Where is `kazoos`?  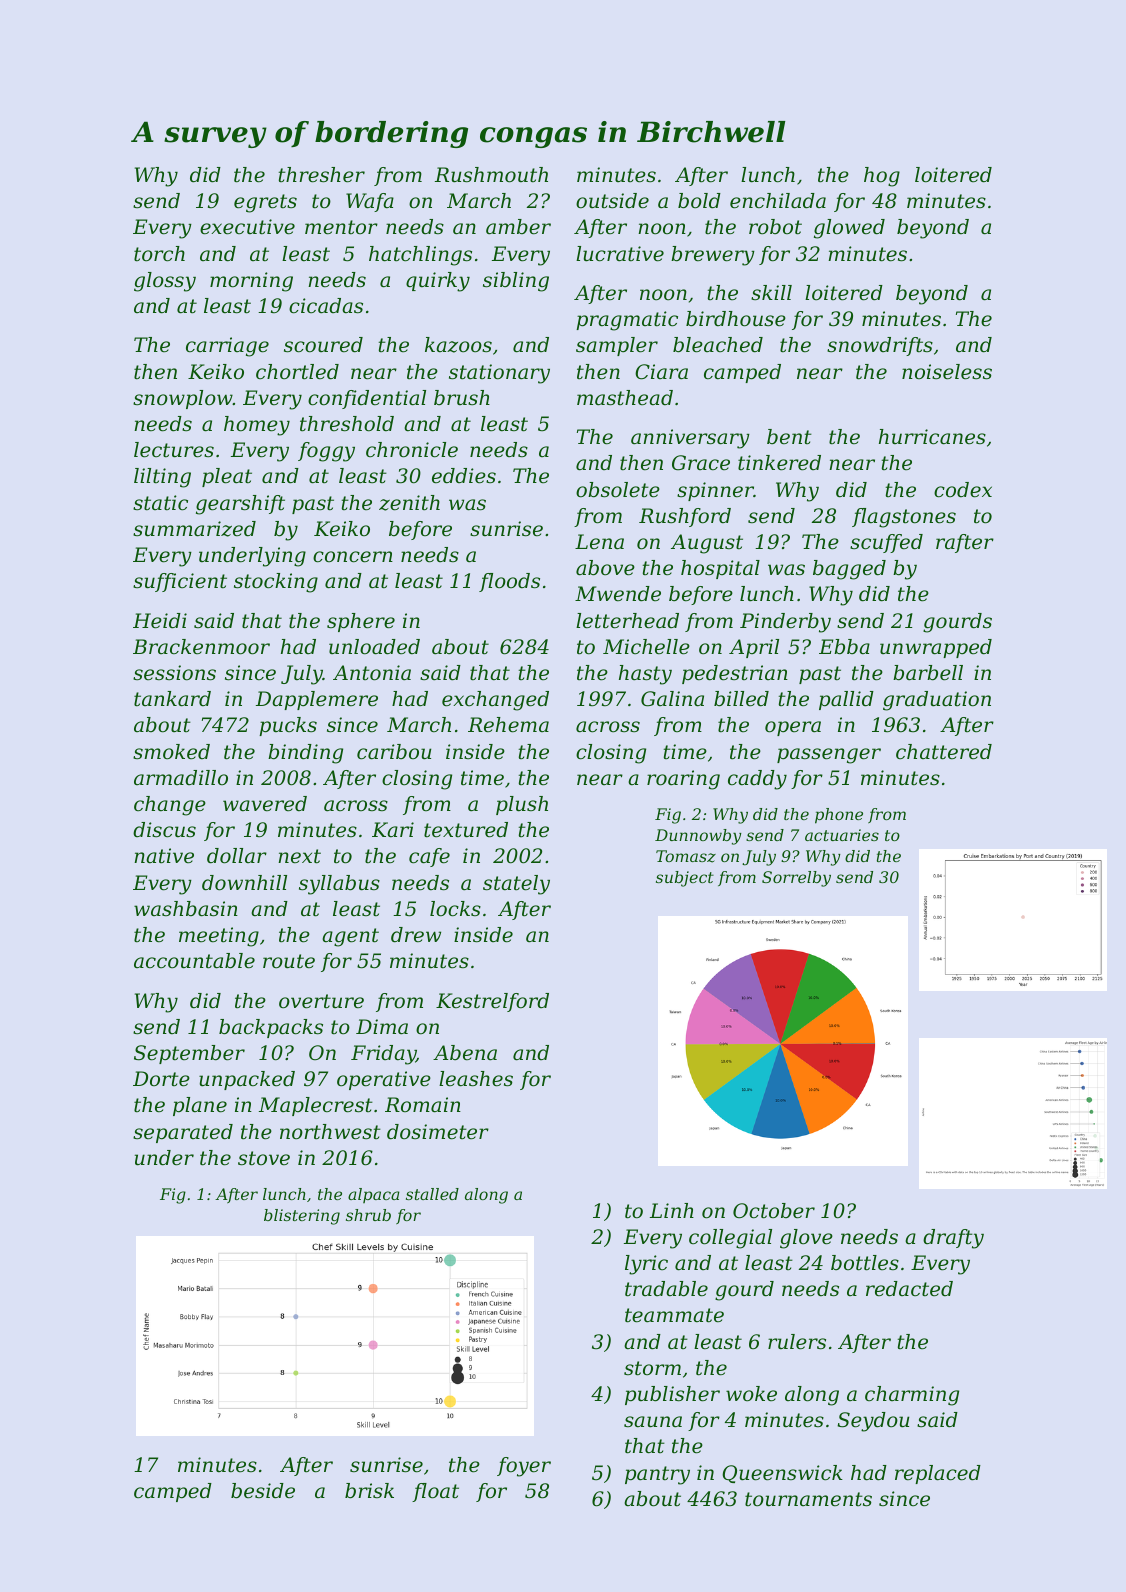
kazoos is located at coordinates (458, 345).
